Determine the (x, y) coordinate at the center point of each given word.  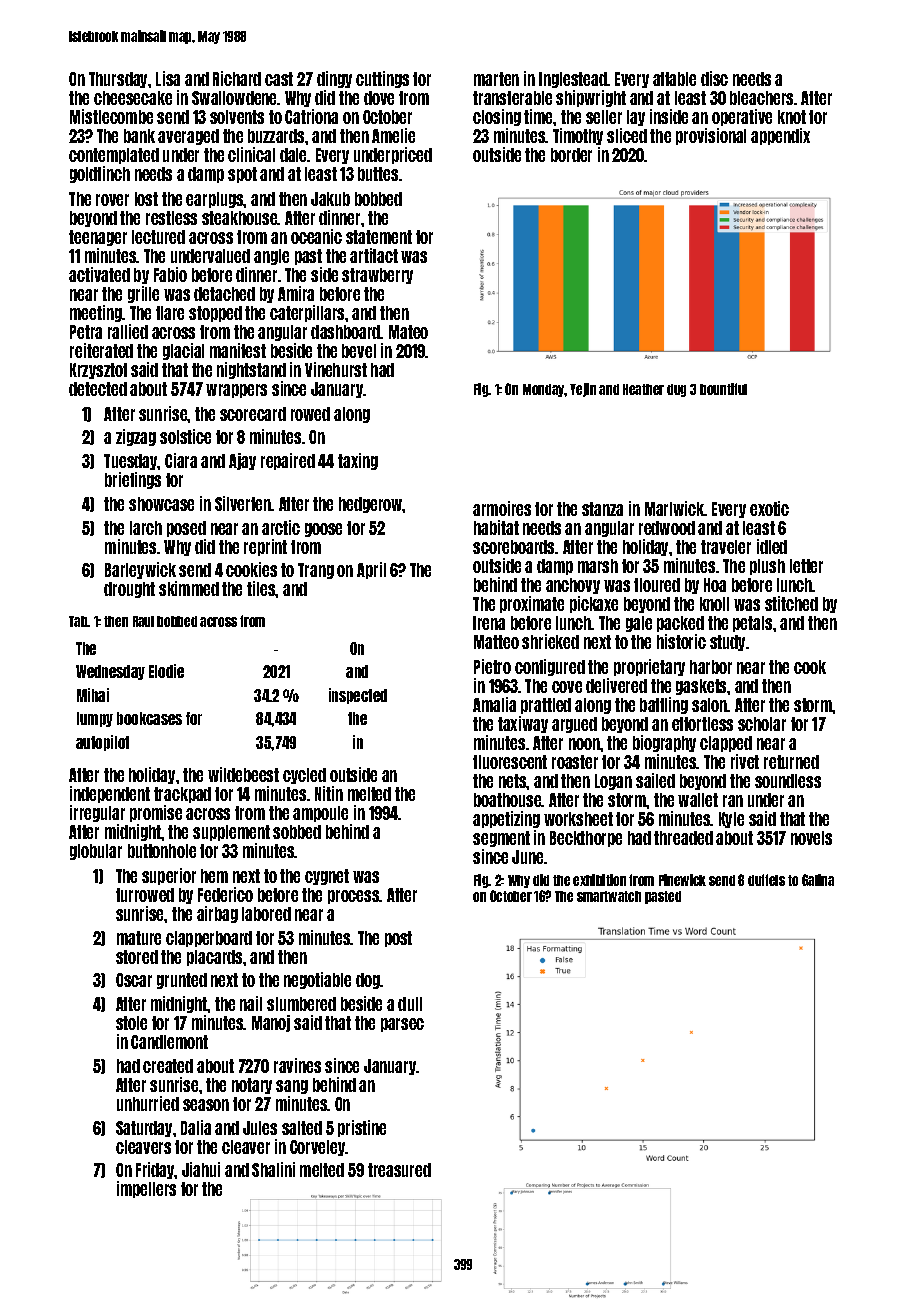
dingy (334, 79)
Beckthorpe (586, 839)
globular (96, 852)
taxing (358, 461)
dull (410, 1004)
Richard (237, 78)
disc (714, 78)
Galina (818, 880)
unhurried (148, 1103)
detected (98, 389)
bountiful (723, 389)
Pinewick (682, 880)
